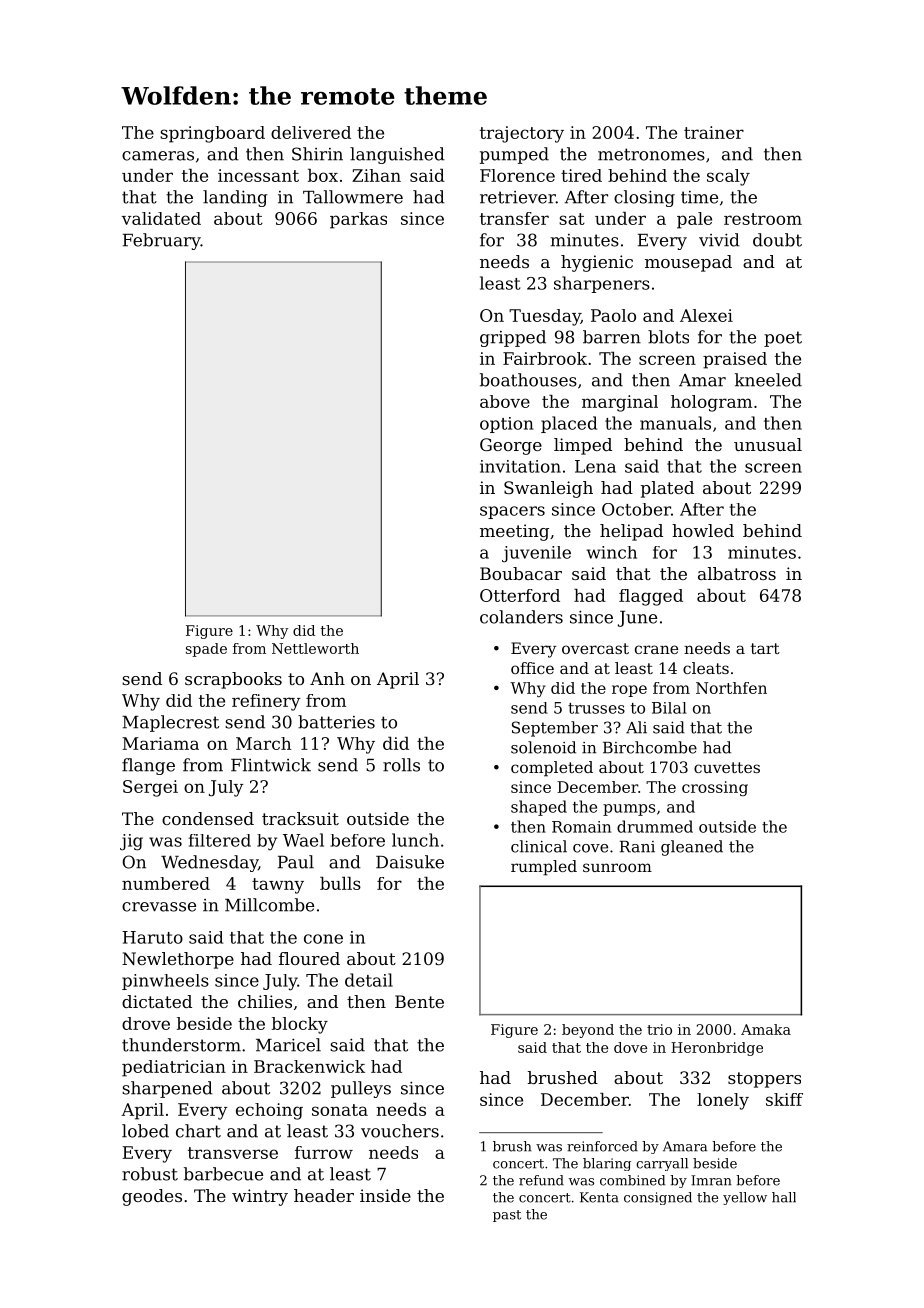 Image resolution: width=924 pixels, height=1308 pixels. Describe the element at coordinates (651, 597) in the screenshot. I see `flagged` at that location.
